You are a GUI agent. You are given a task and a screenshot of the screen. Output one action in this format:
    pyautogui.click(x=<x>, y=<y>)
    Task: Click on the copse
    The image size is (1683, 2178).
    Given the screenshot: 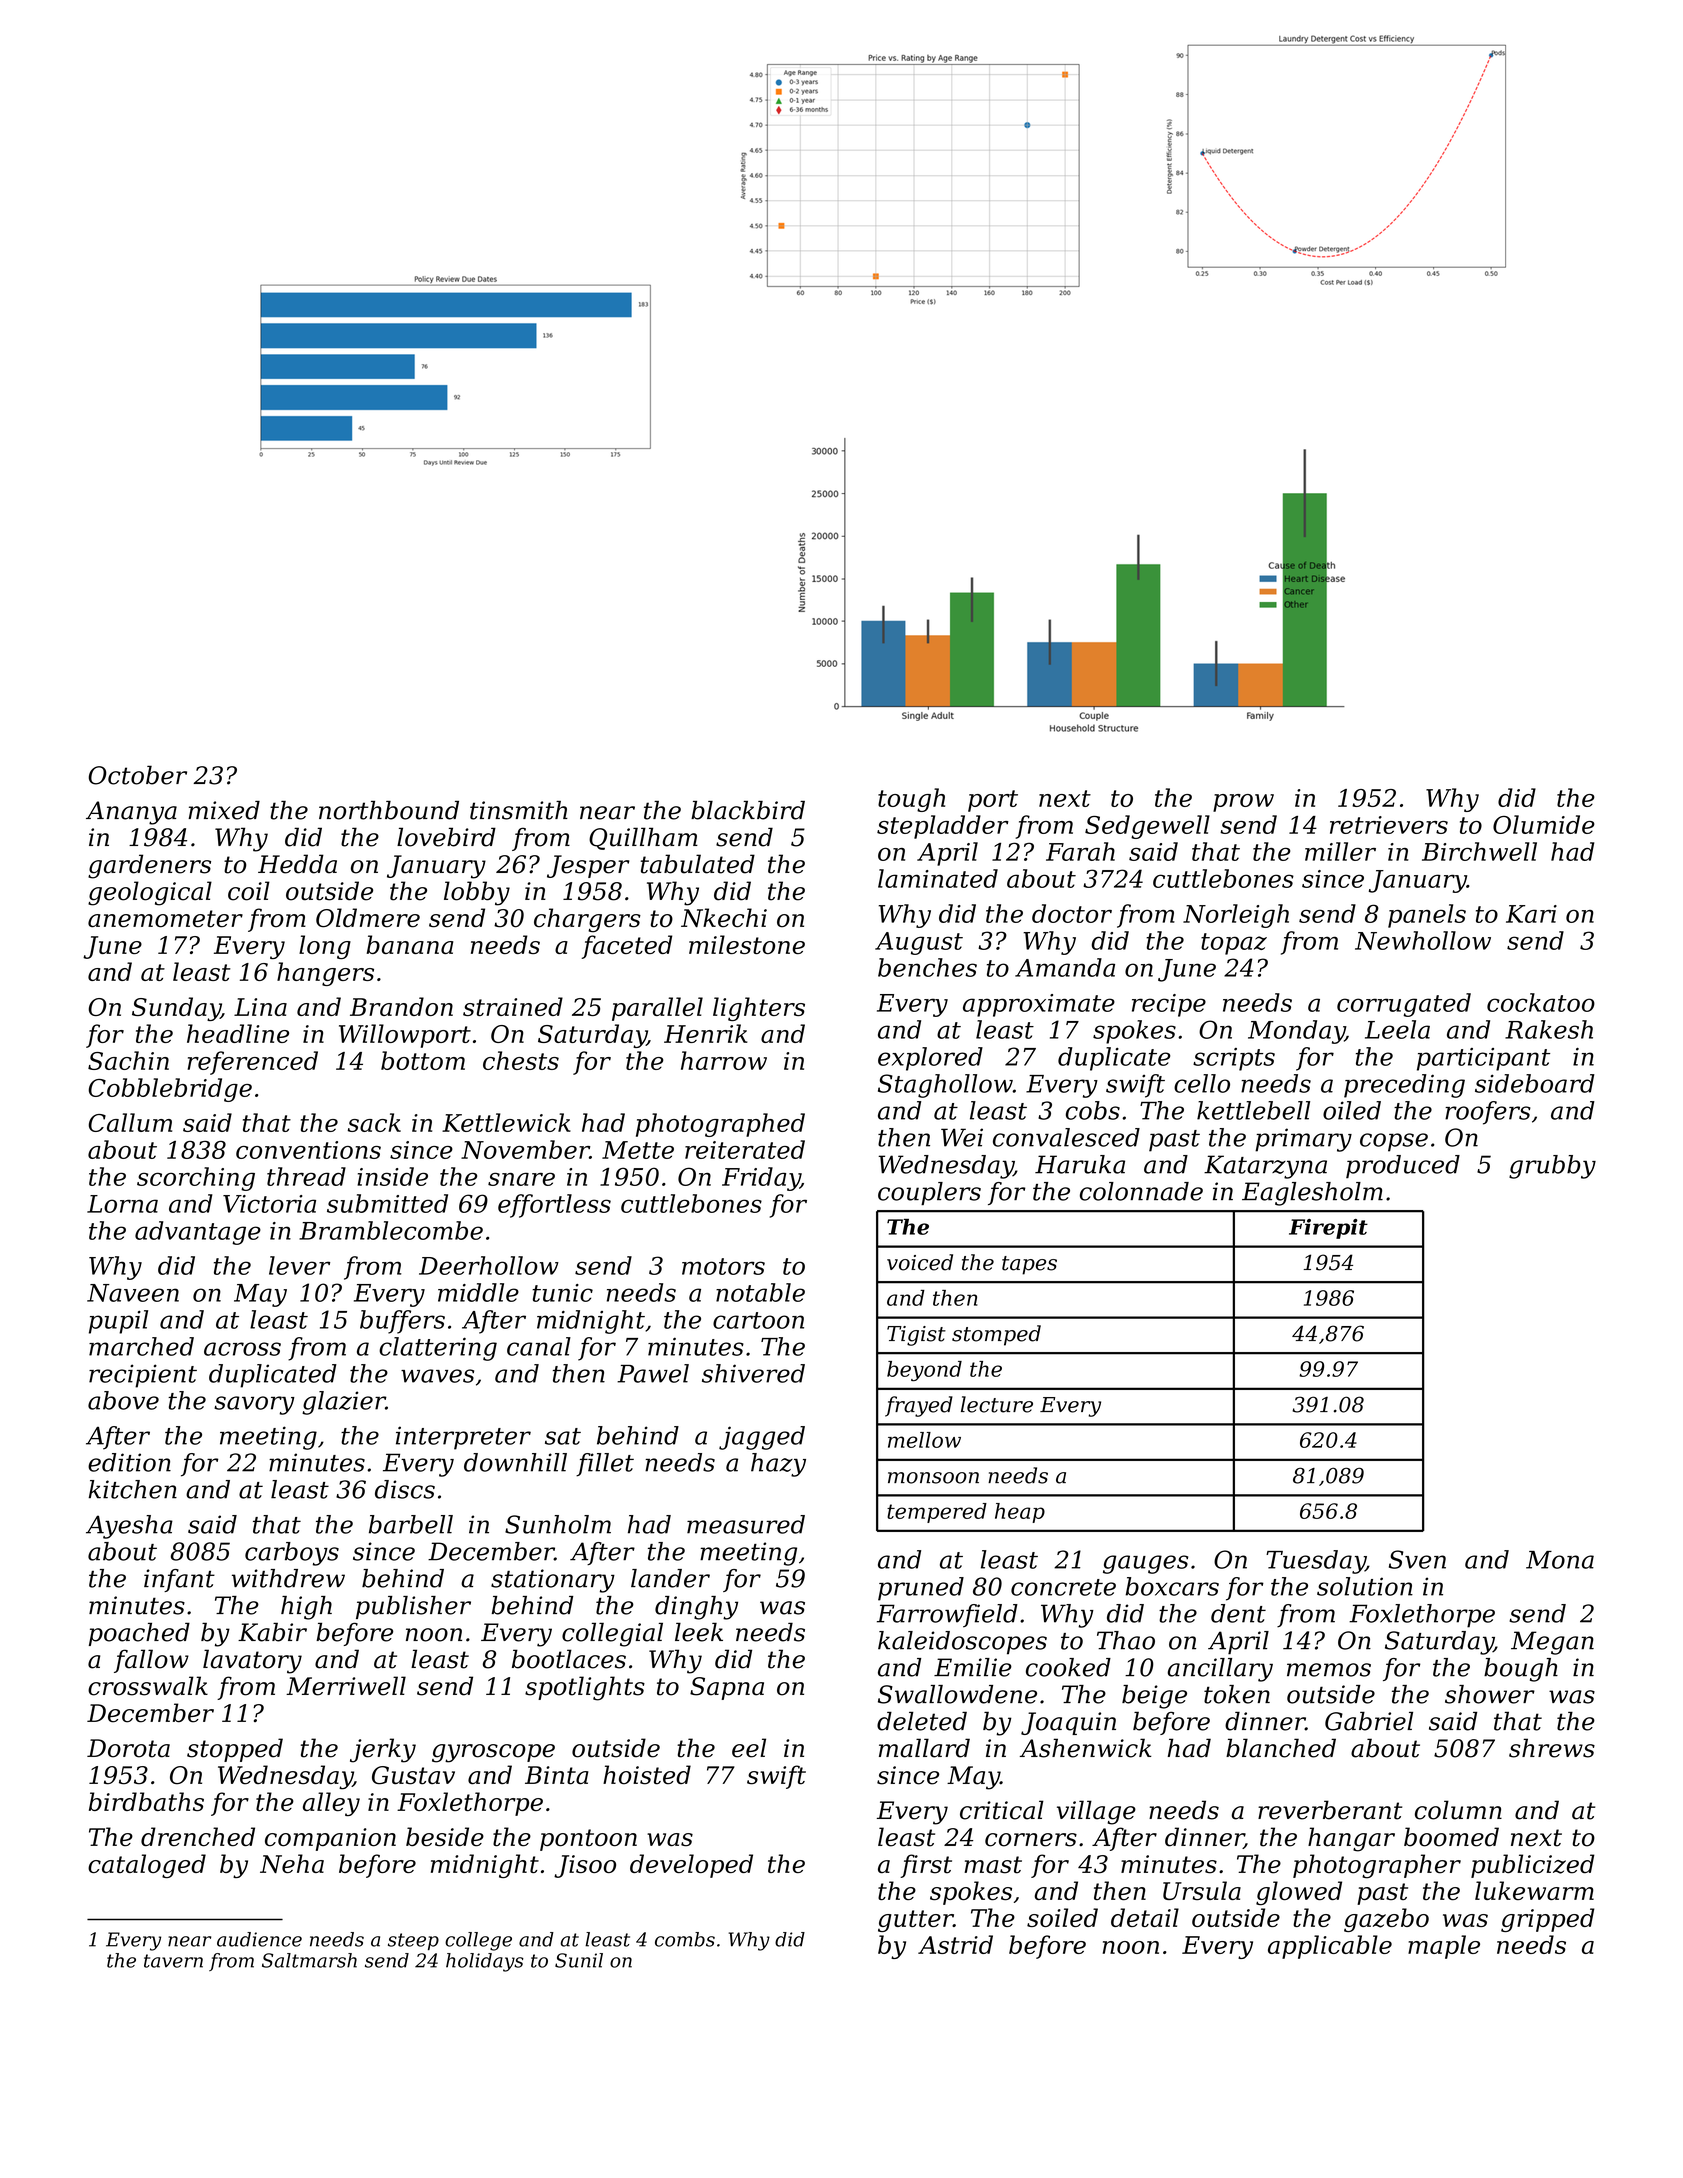 What is the action you would take?
    pyautogui.click(x=1394, y=1142)
